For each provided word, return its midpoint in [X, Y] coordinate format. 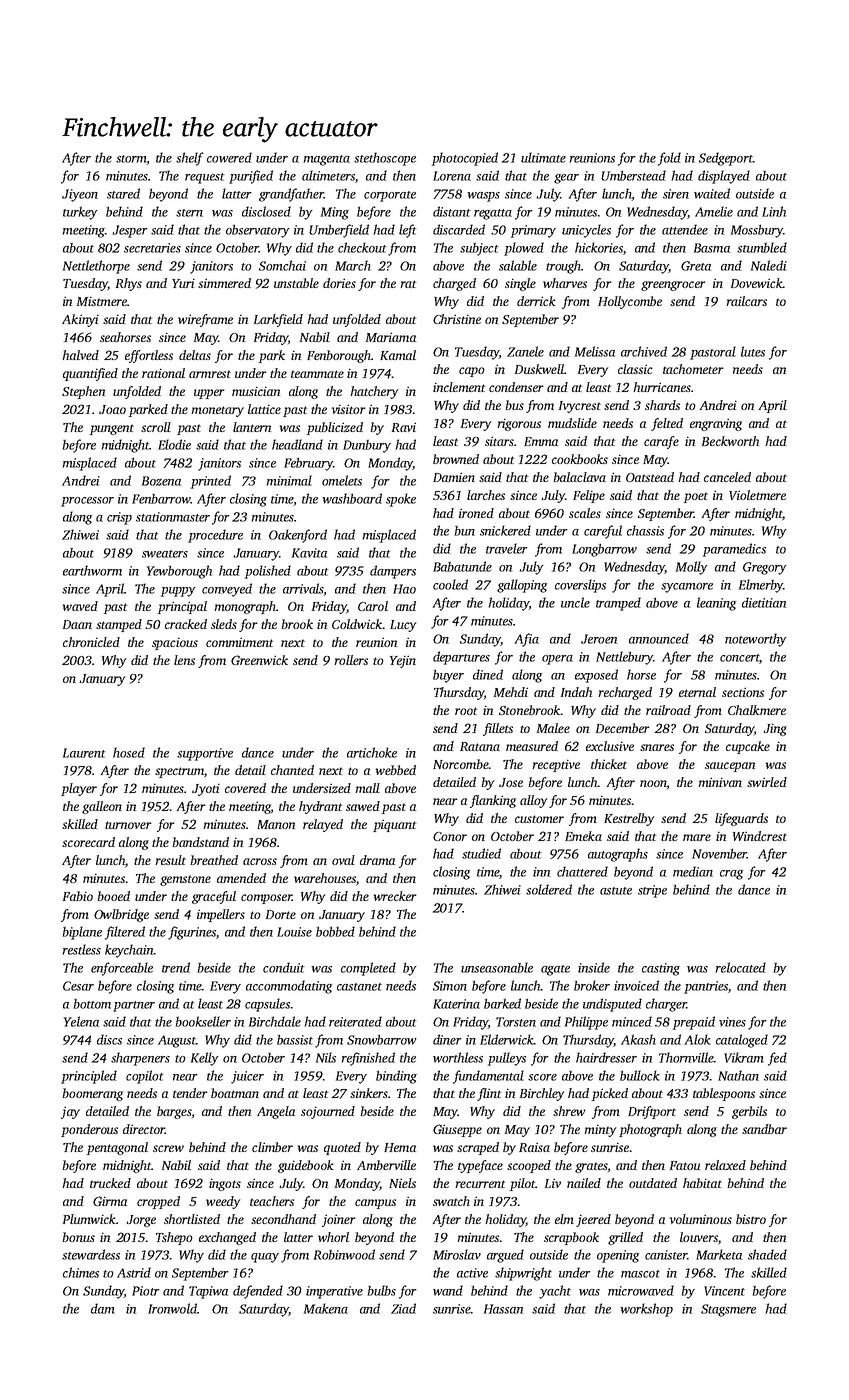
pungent [112, 429]
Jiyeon [80, 195]
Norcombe [461, 764]
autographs [618, 855]
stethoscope [385, 159]
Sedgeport [726, 159]
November [719, 853]
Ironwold [172, 1308]
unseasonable [497, 967]
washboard [352, 498]
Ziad [403, 1308]
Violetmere [757, 495]
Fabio [78, 896]
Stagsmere [728, 1310]
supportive [205, 754]
